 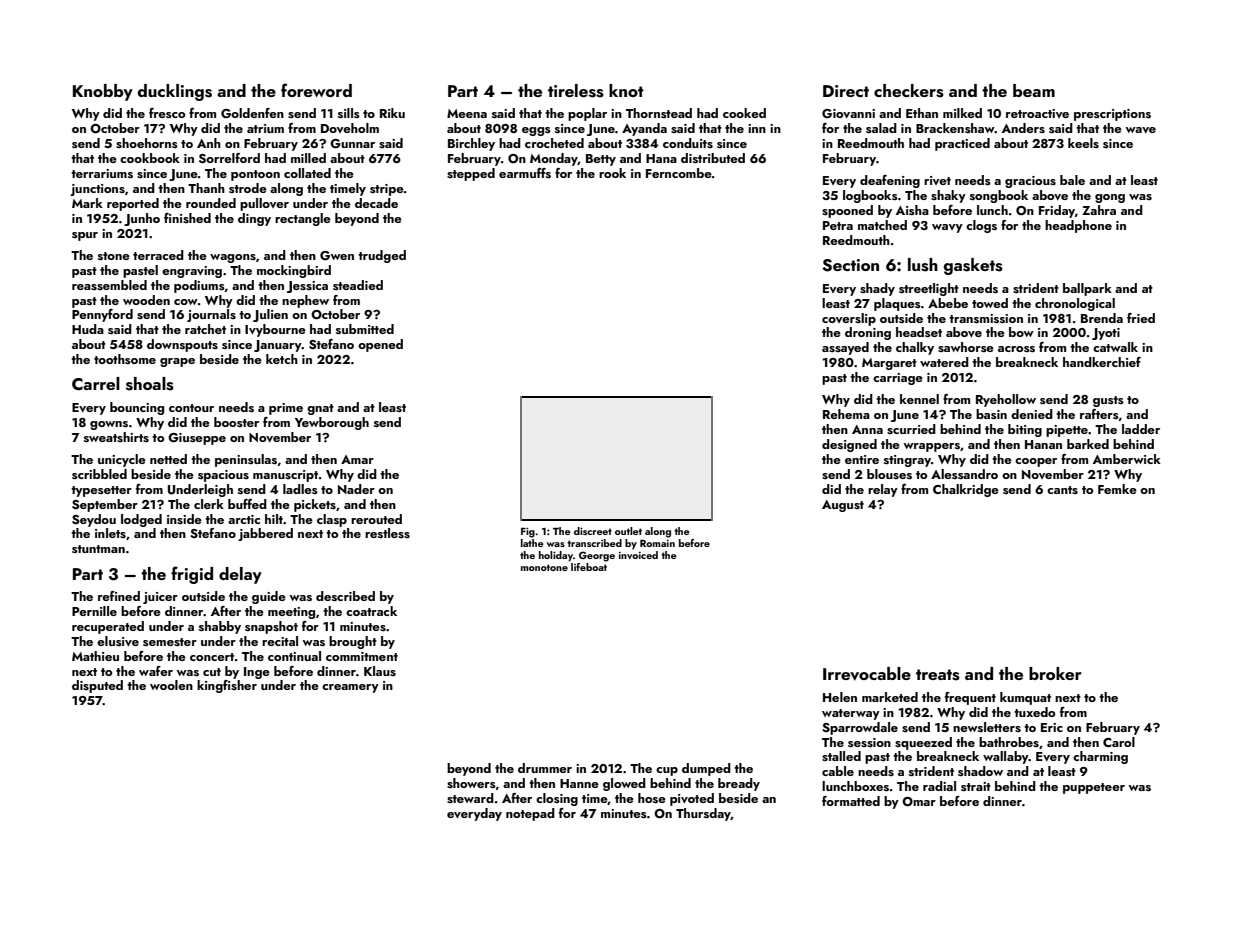 I want to click on cants, so click(x=1062, y=490).
